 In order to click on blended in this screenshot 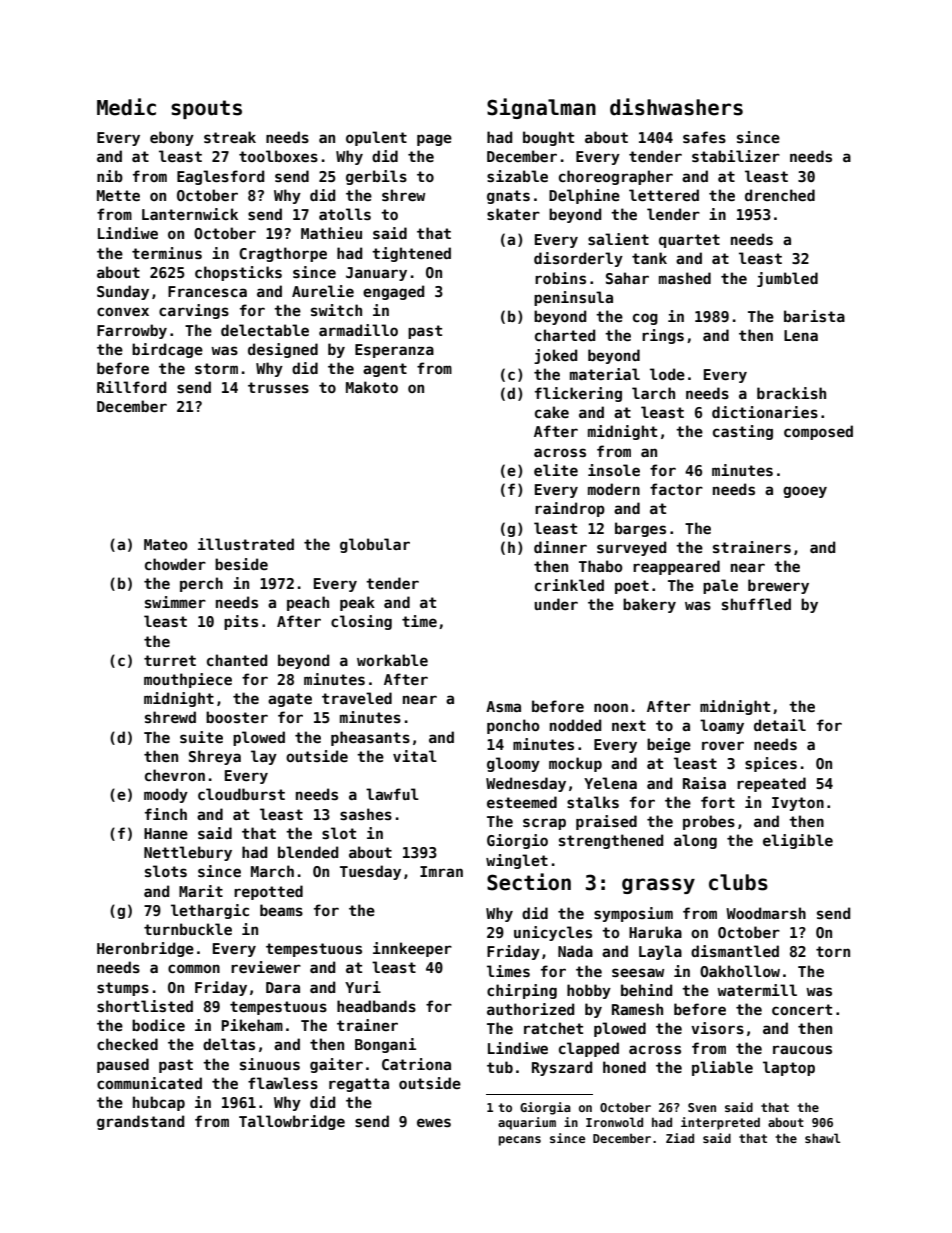, I will do `click(308, 852)`.
